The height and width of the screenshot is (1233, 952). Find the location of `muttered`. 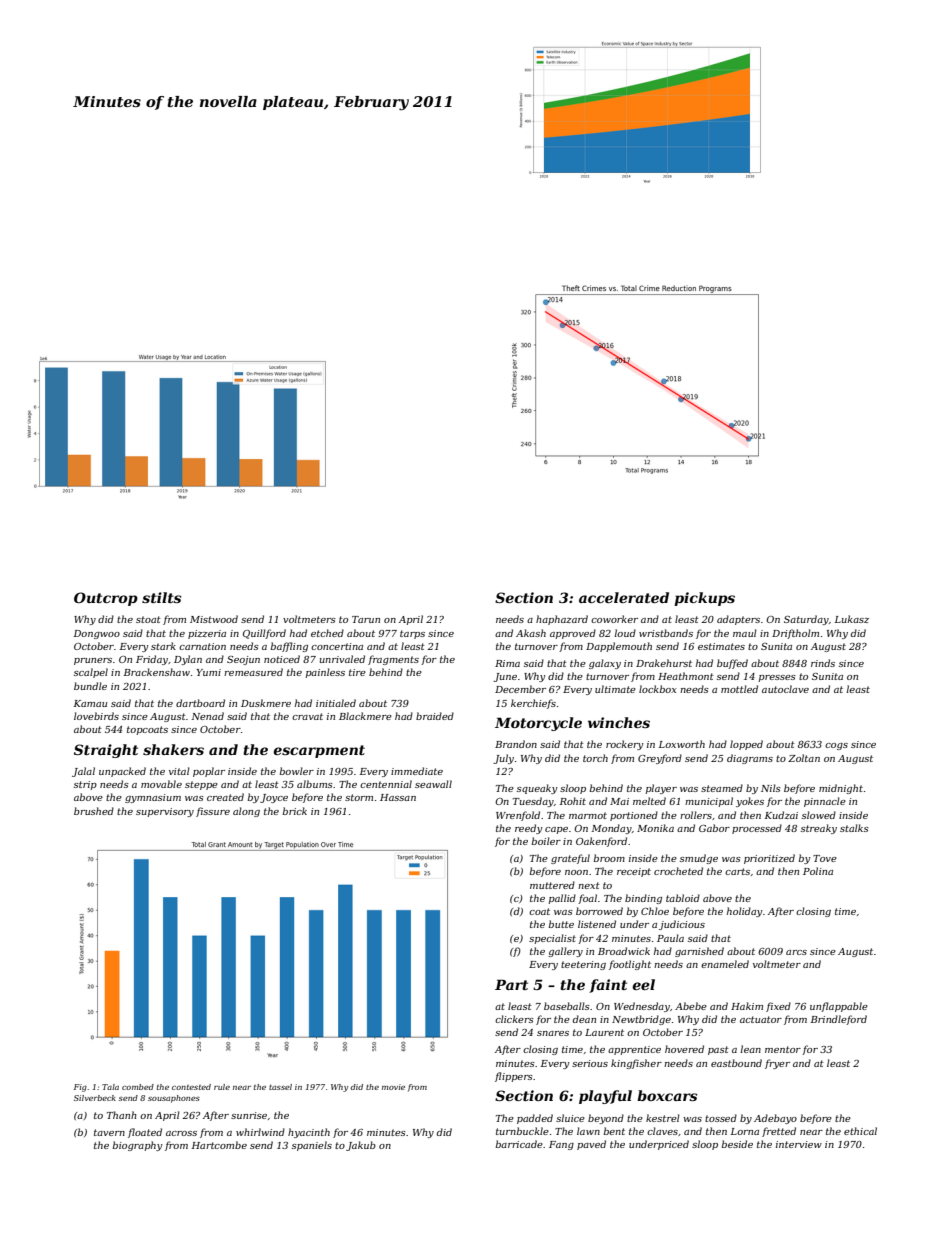

muttered is located at coordinates (552, 885).
